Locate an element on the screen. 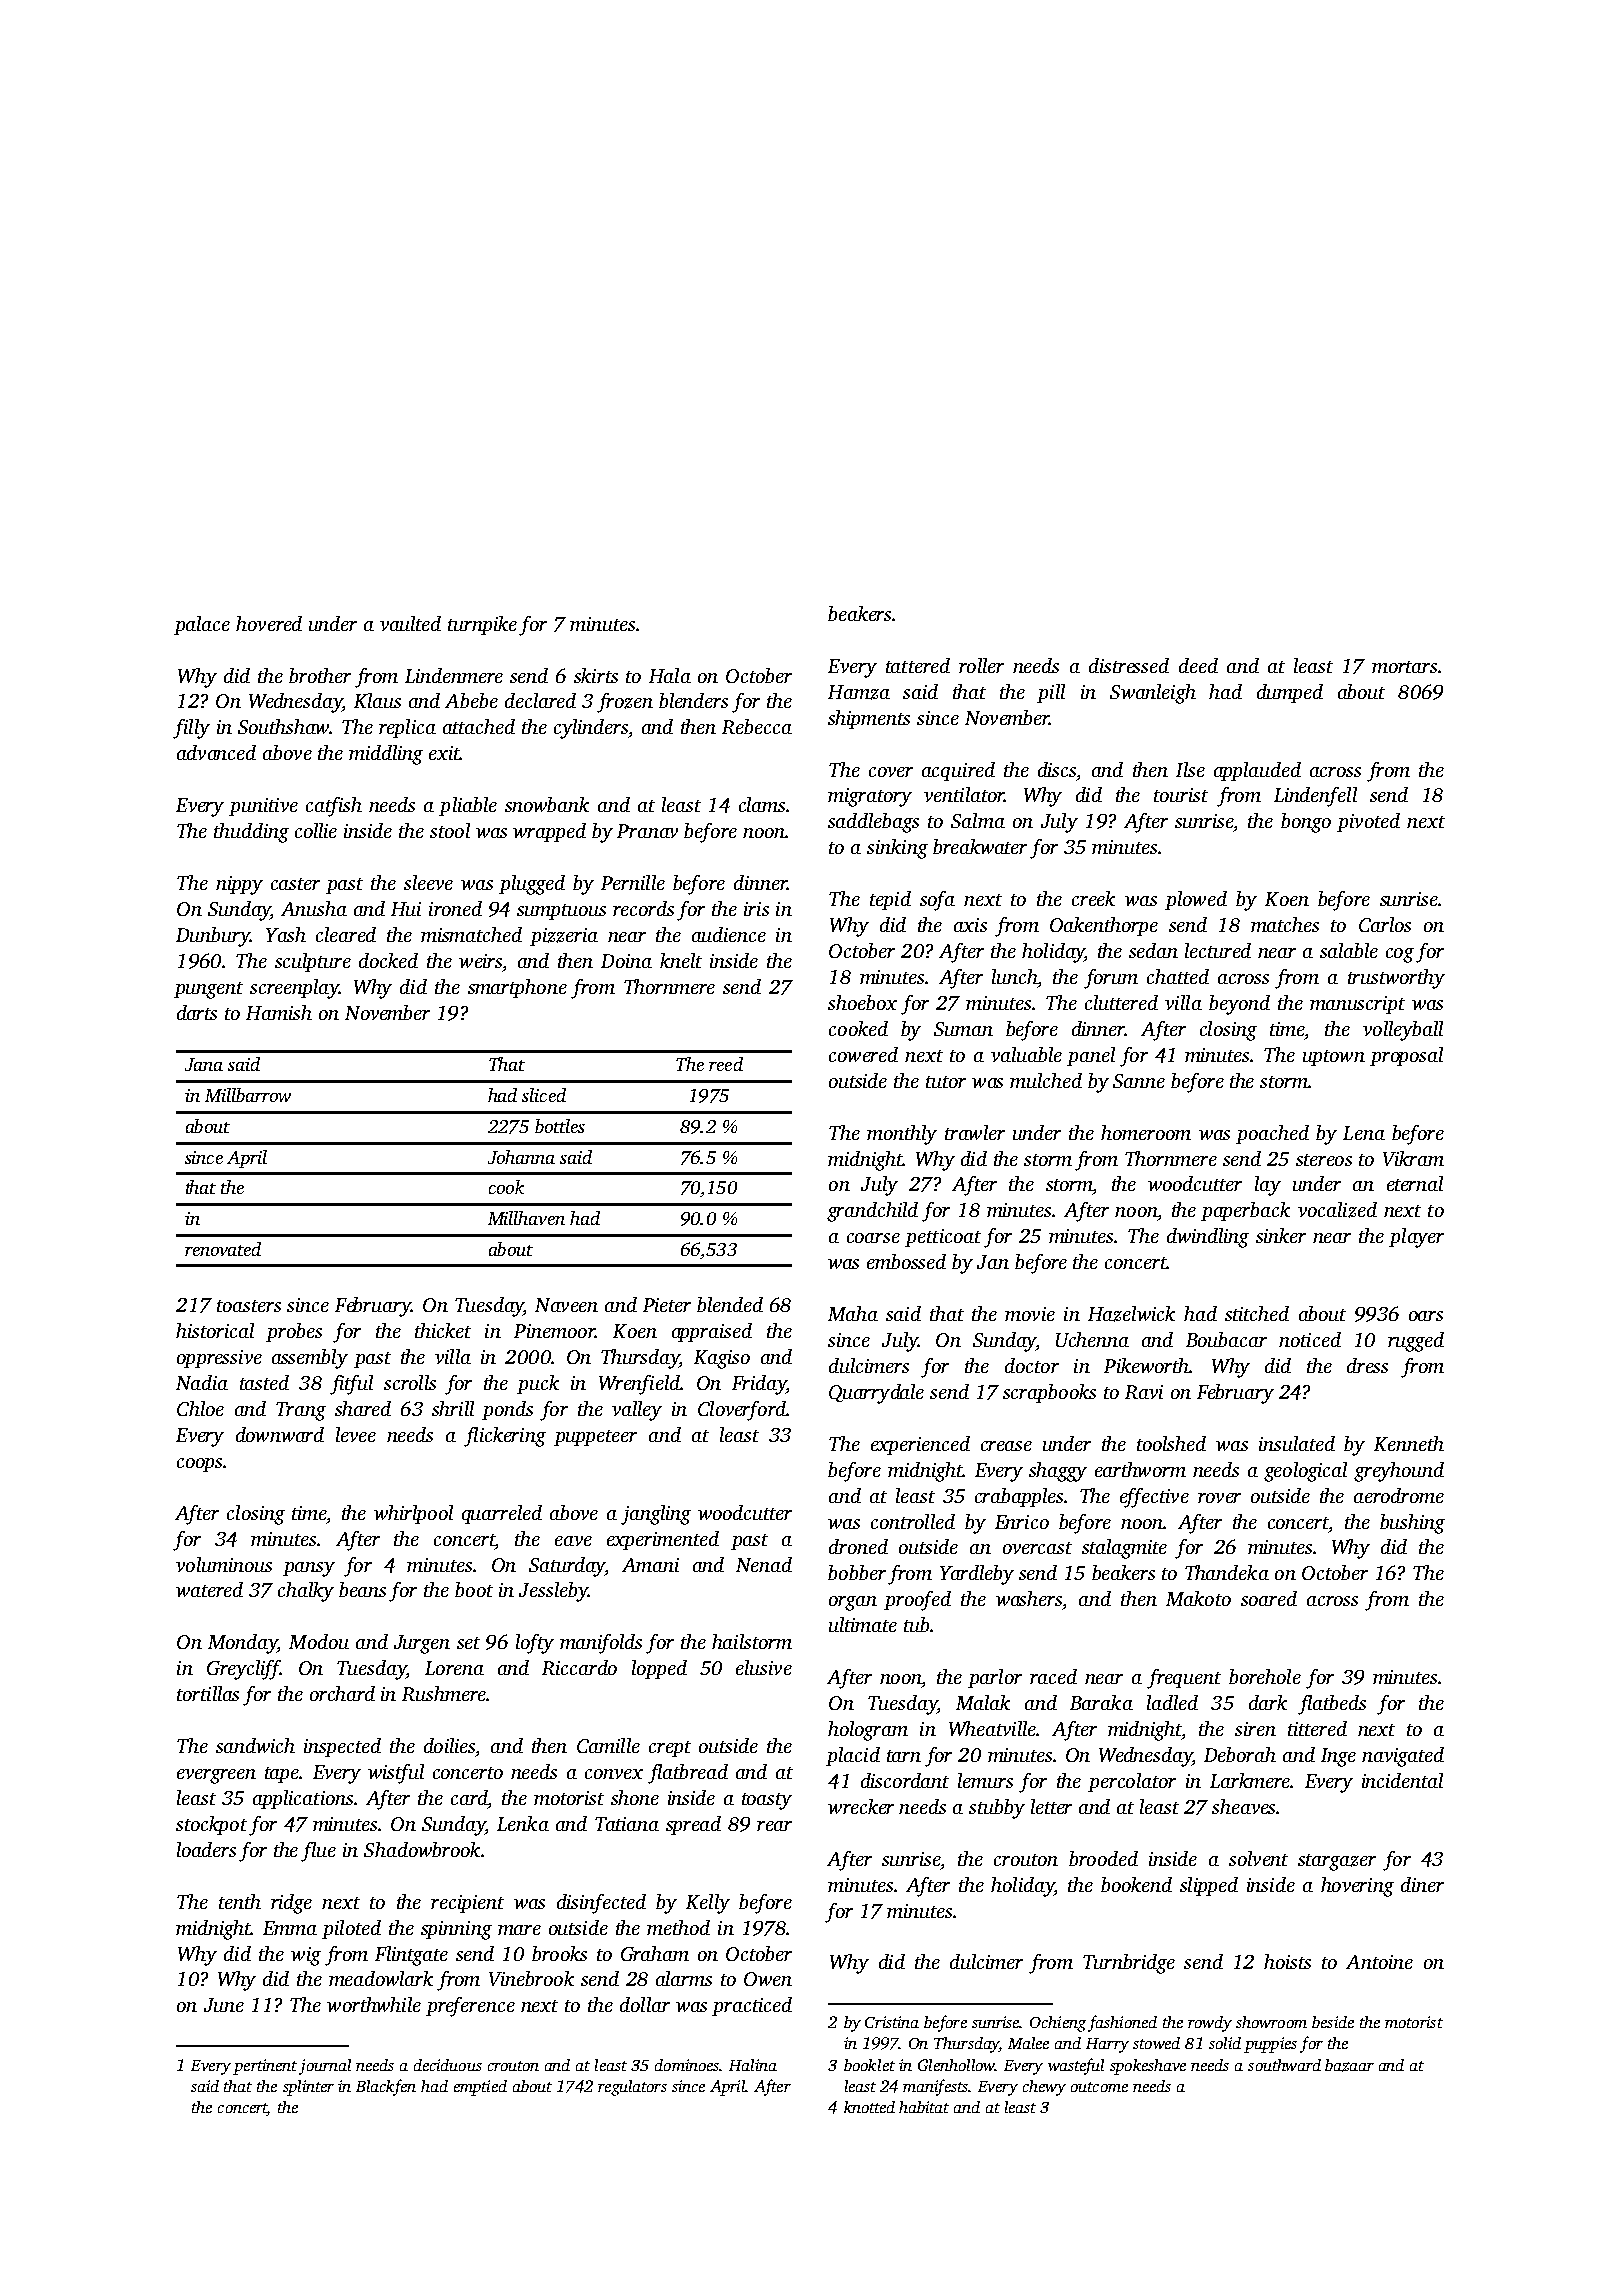 This screenshot has width=1620, height=2292. catfish is located at coordinates (334, 807).
